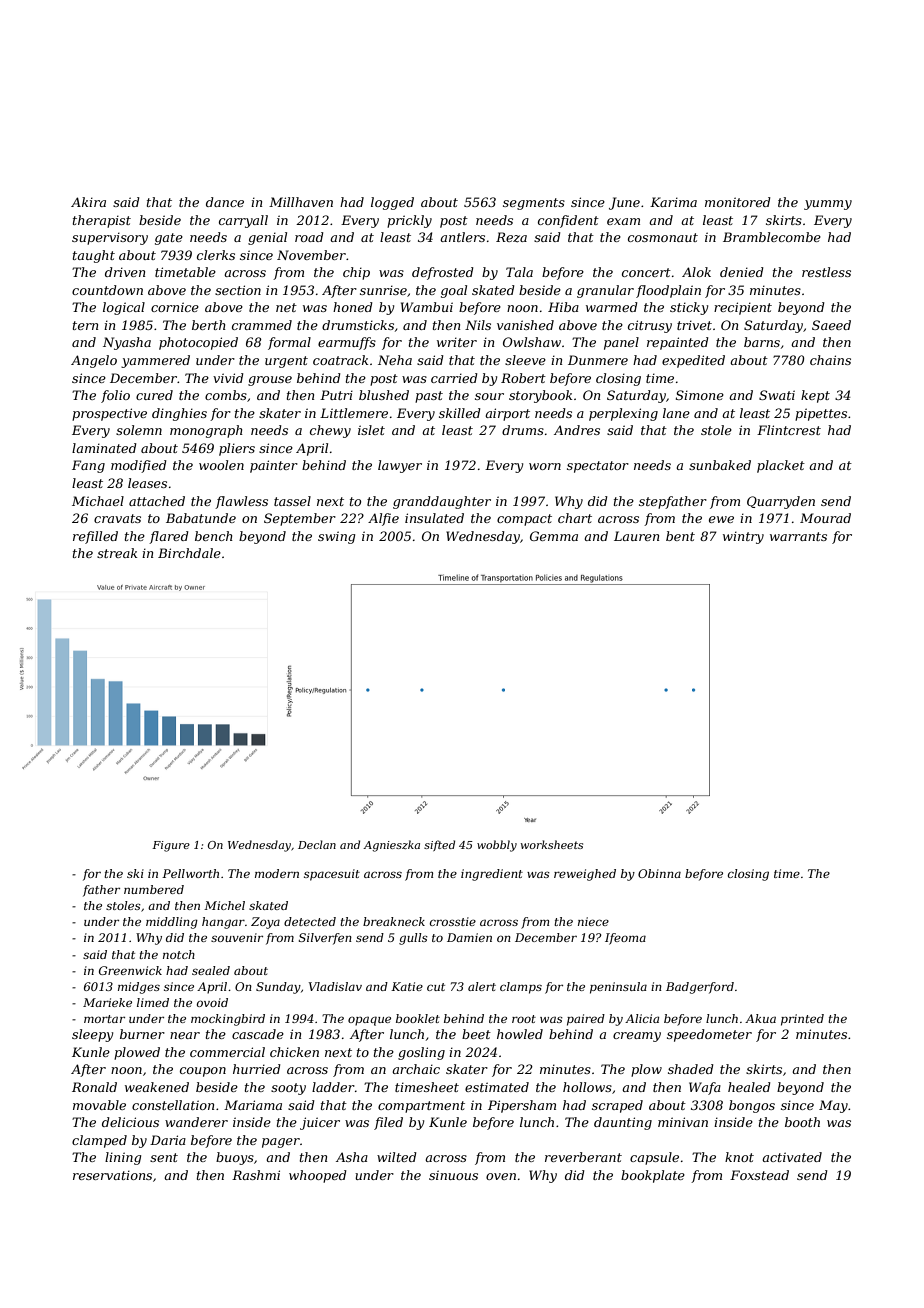  I want to click on reservations, so click(112, 1175).
